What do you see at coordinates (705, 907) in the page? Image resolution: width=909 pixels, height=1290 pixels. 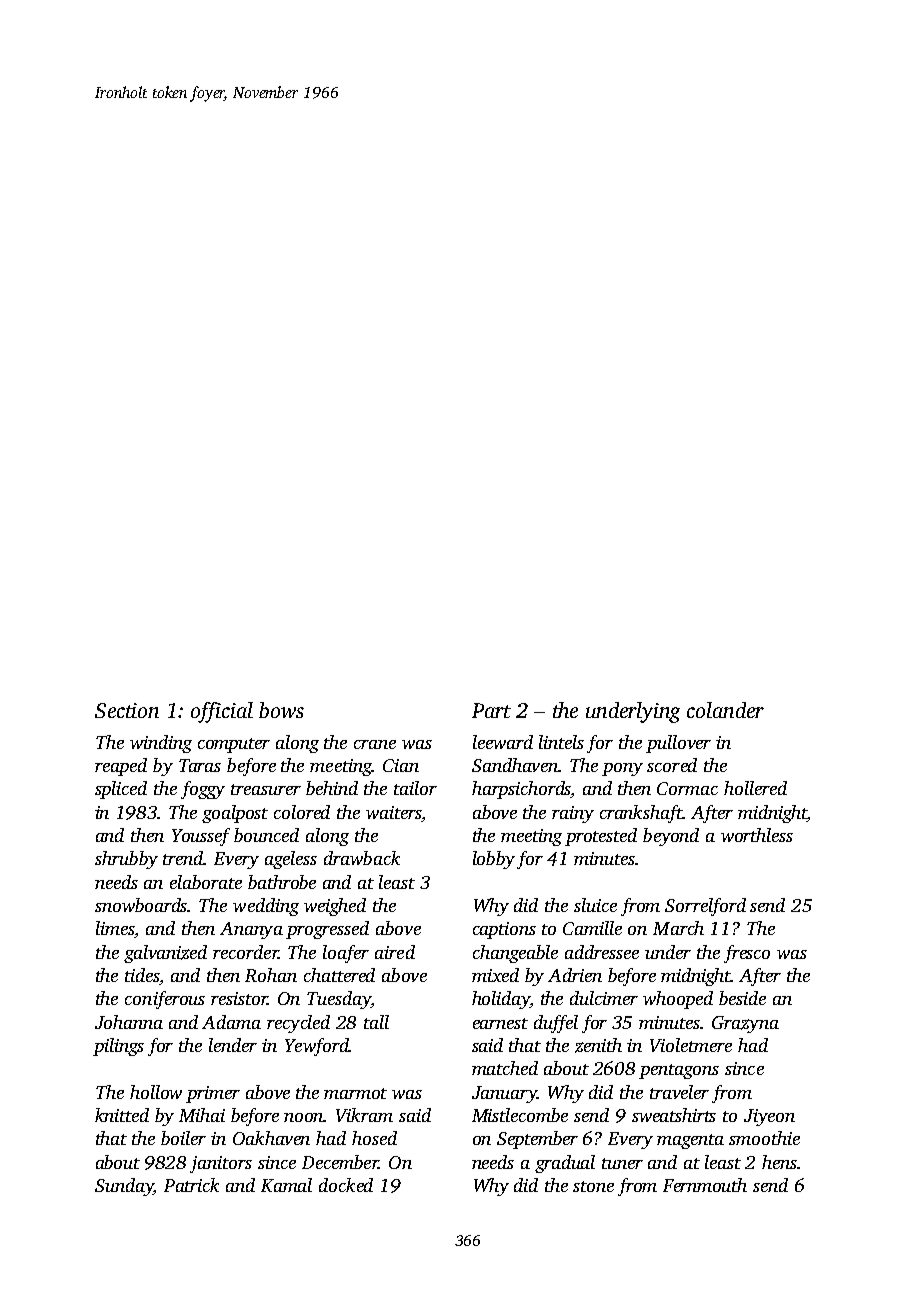 I see `Sorrelford` at bounding box center [705, 907].
